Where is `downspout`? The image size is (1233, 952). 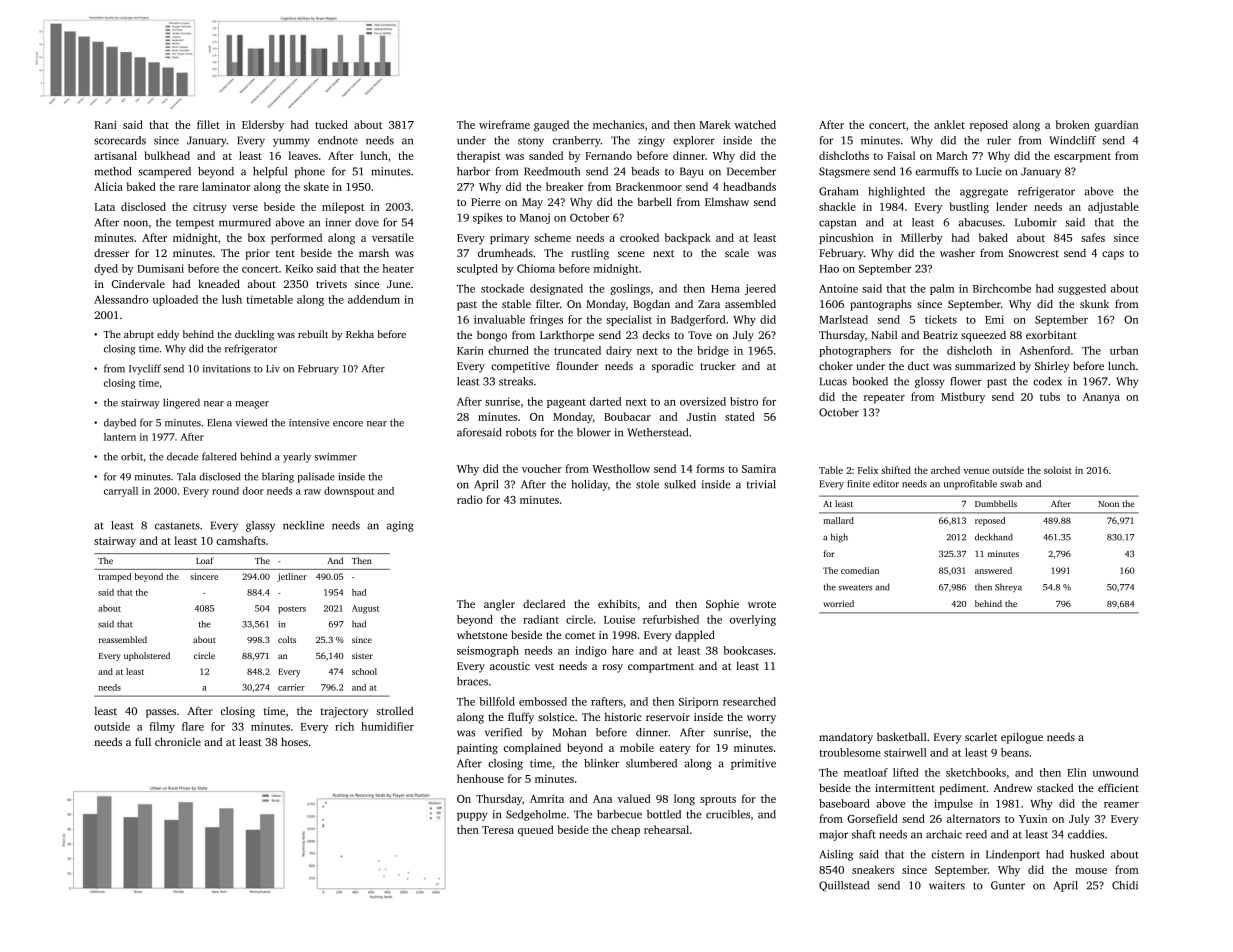
downspout is located at coordinates (349, 492).
